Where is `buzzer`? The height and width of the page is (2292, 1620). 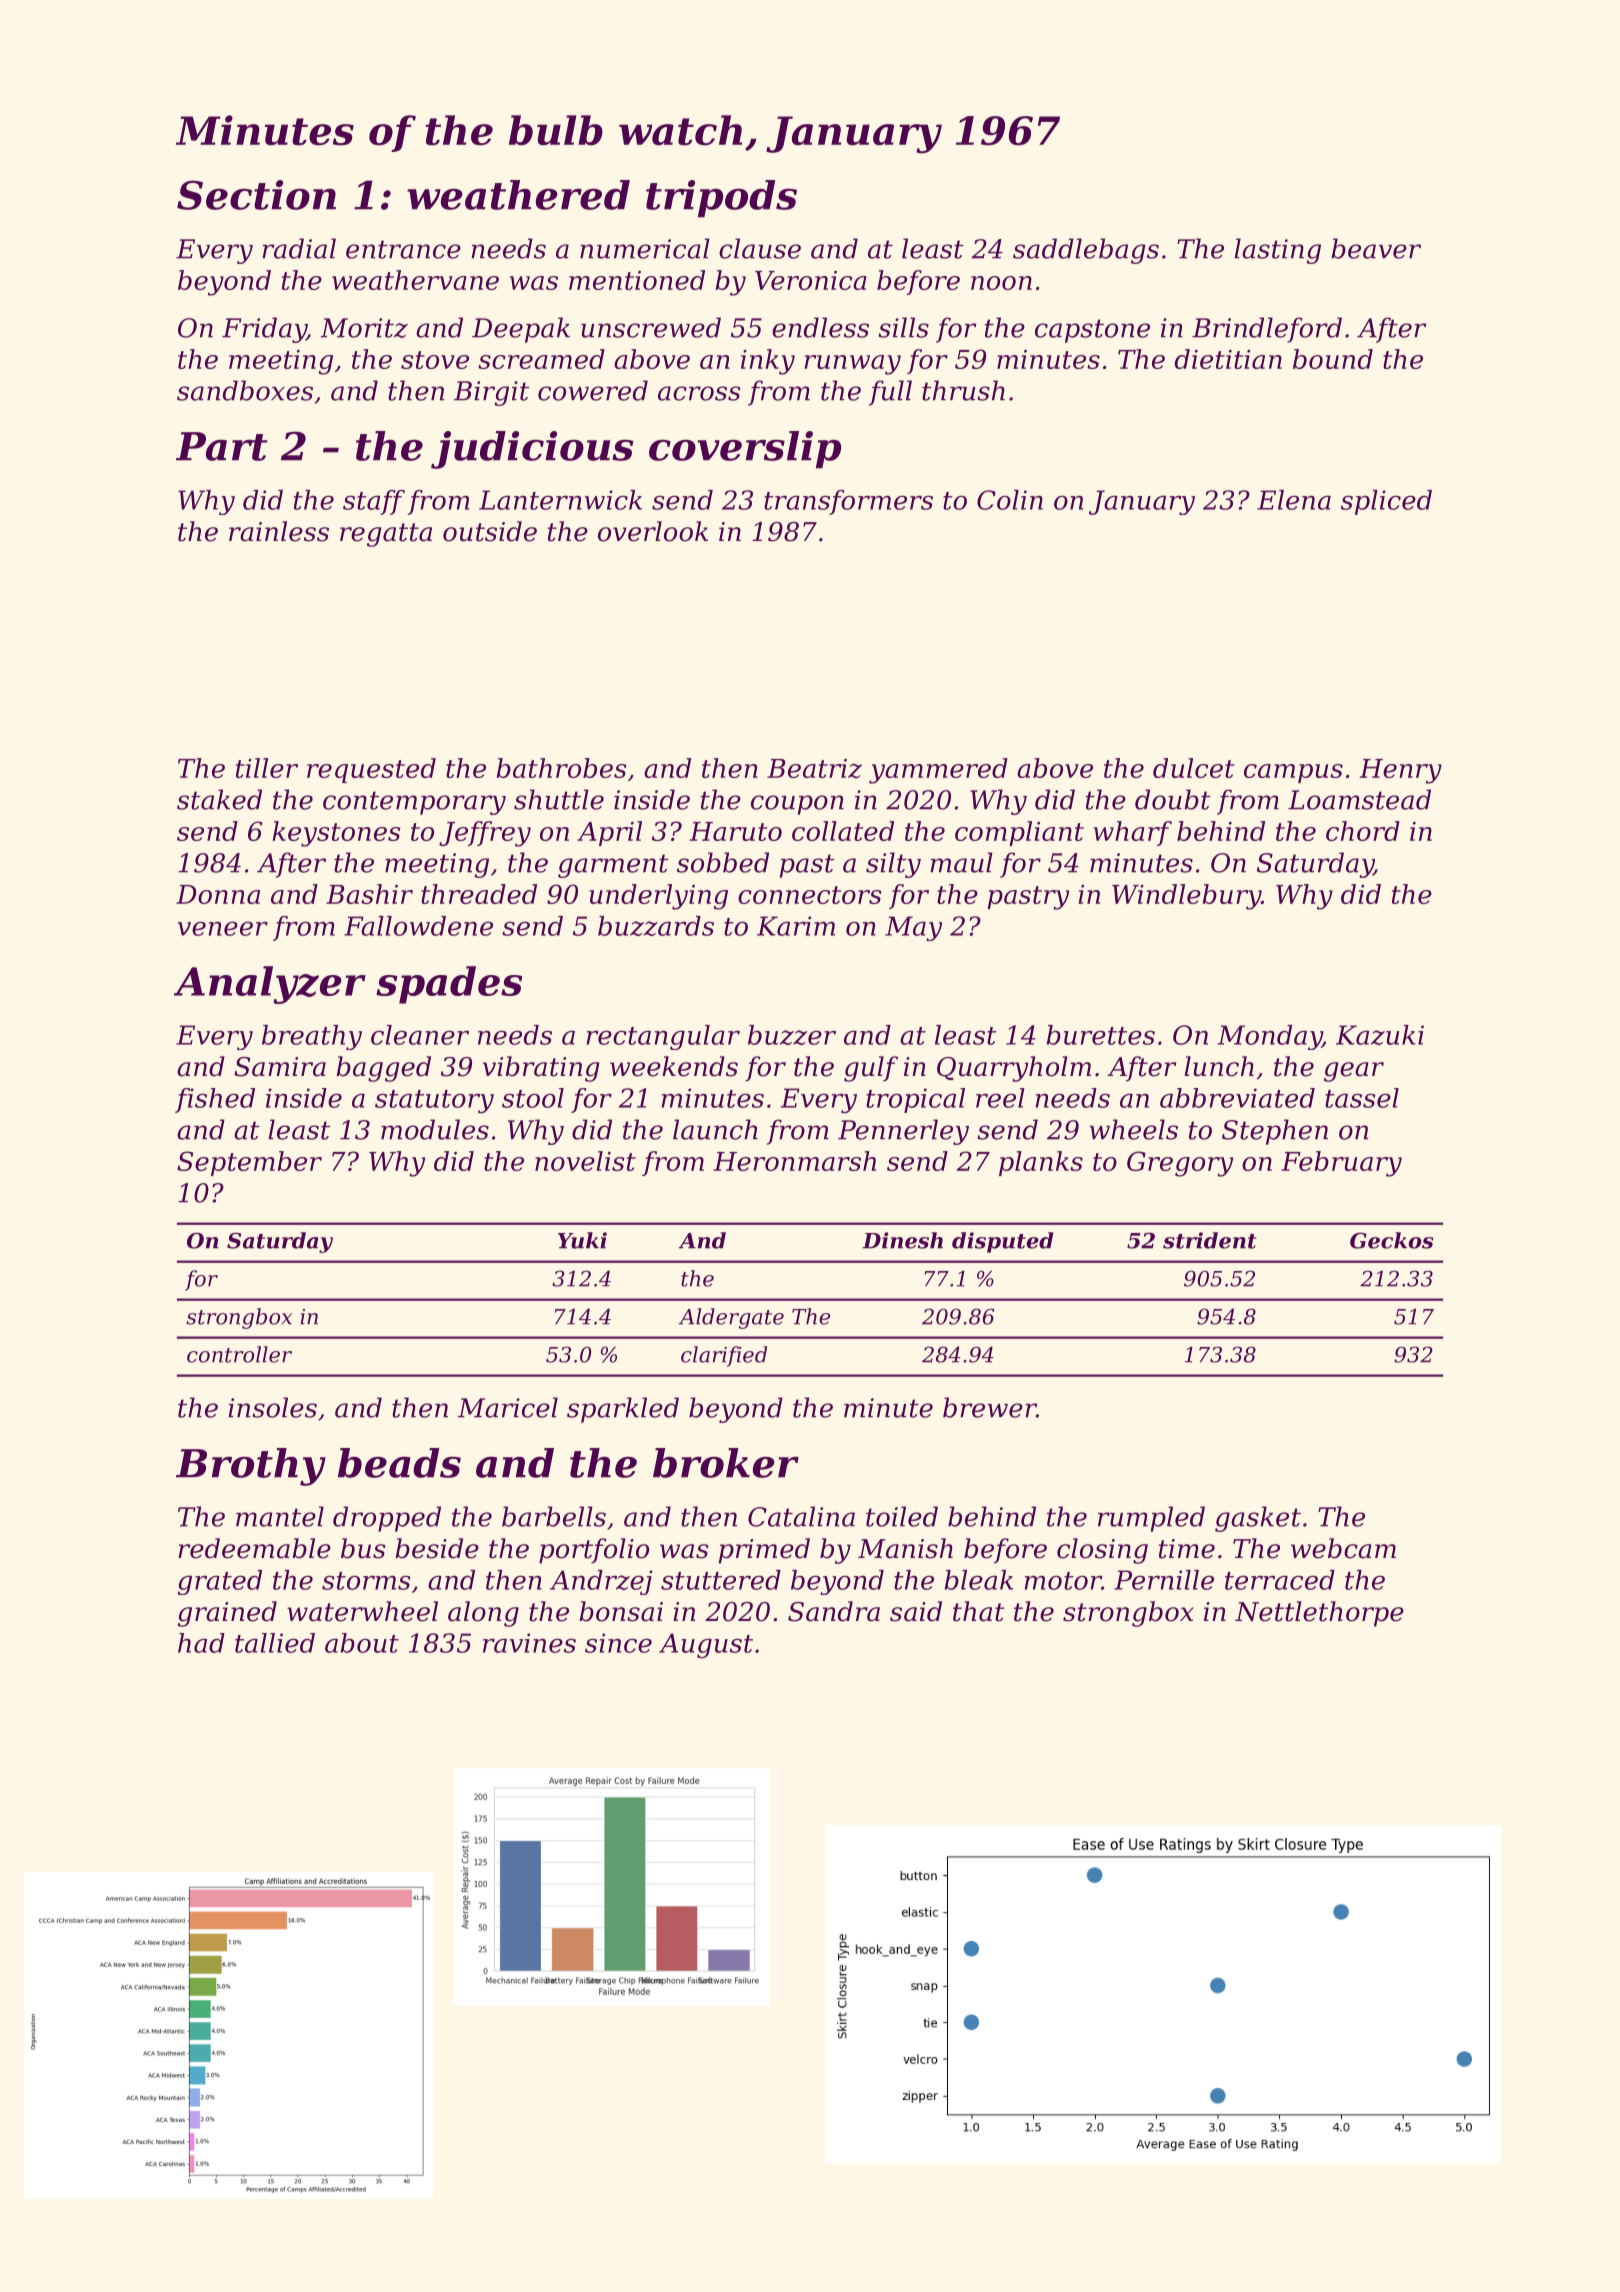
buzzer is located at coordinates (792, 1035).
